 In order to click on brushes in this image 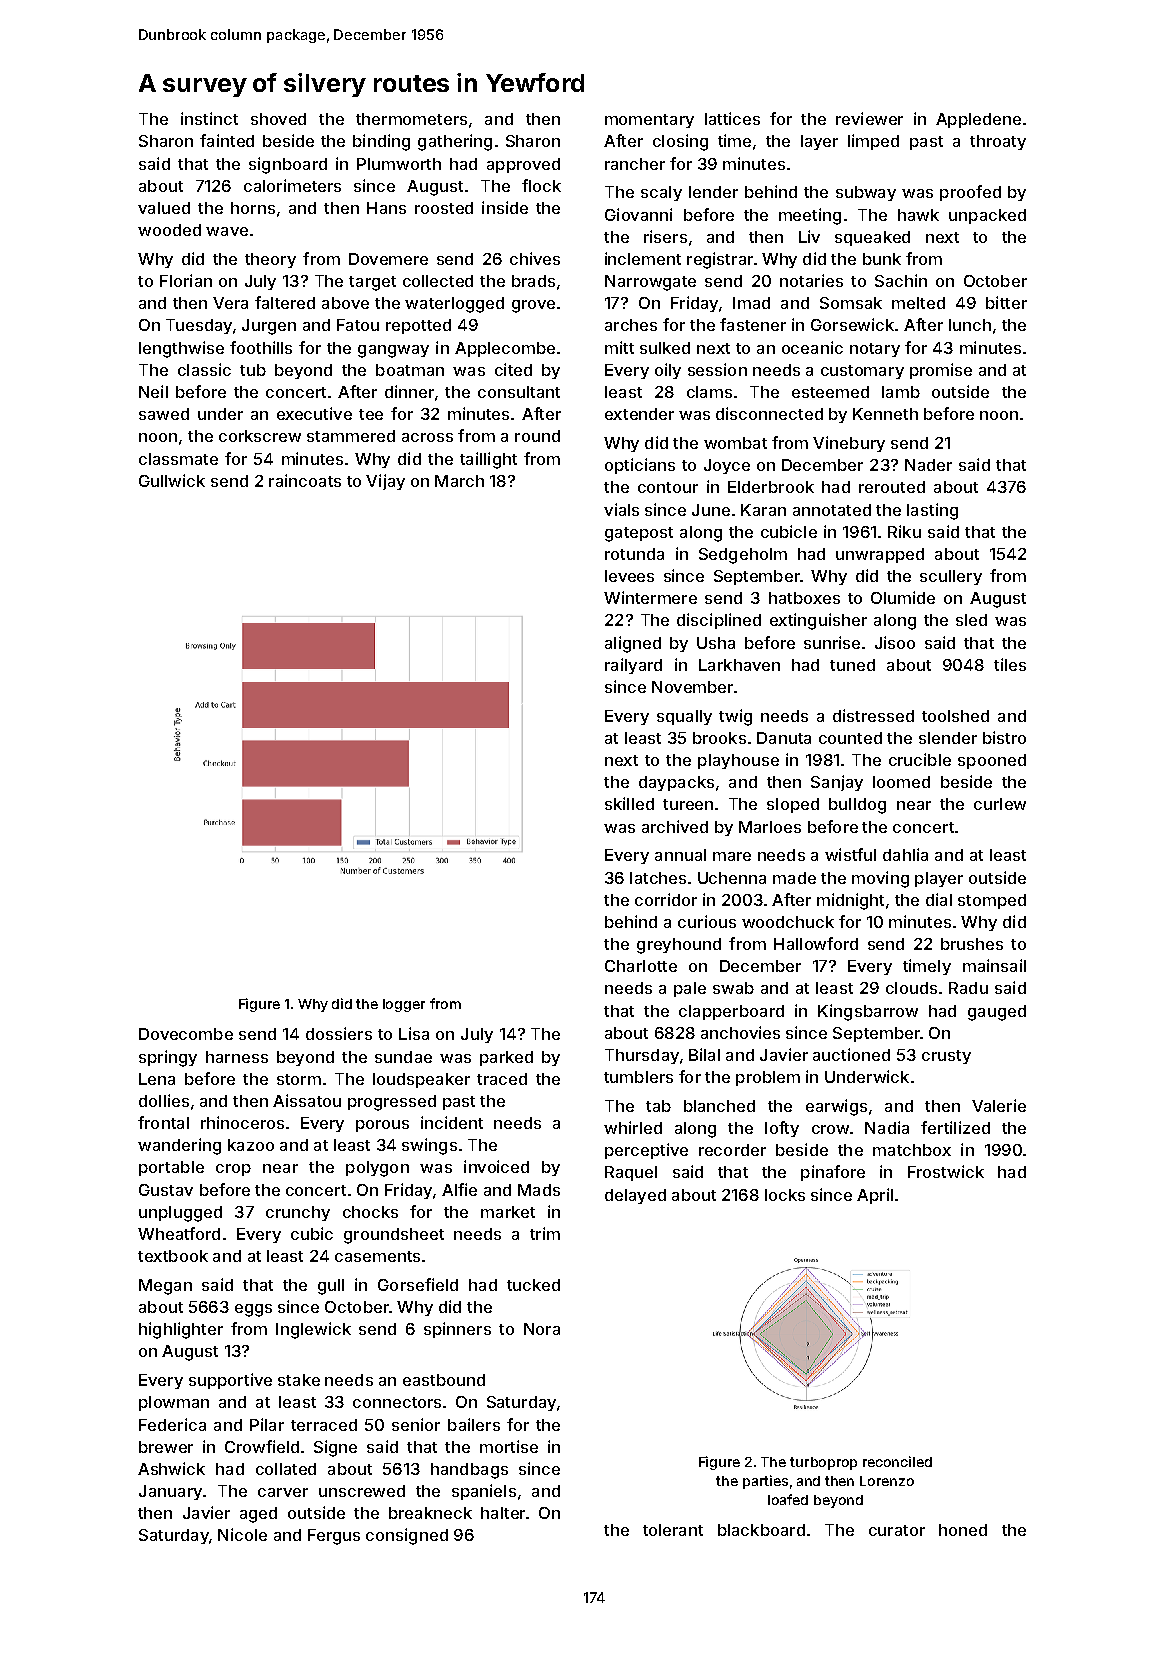, I will do `click(972, 944)`.
